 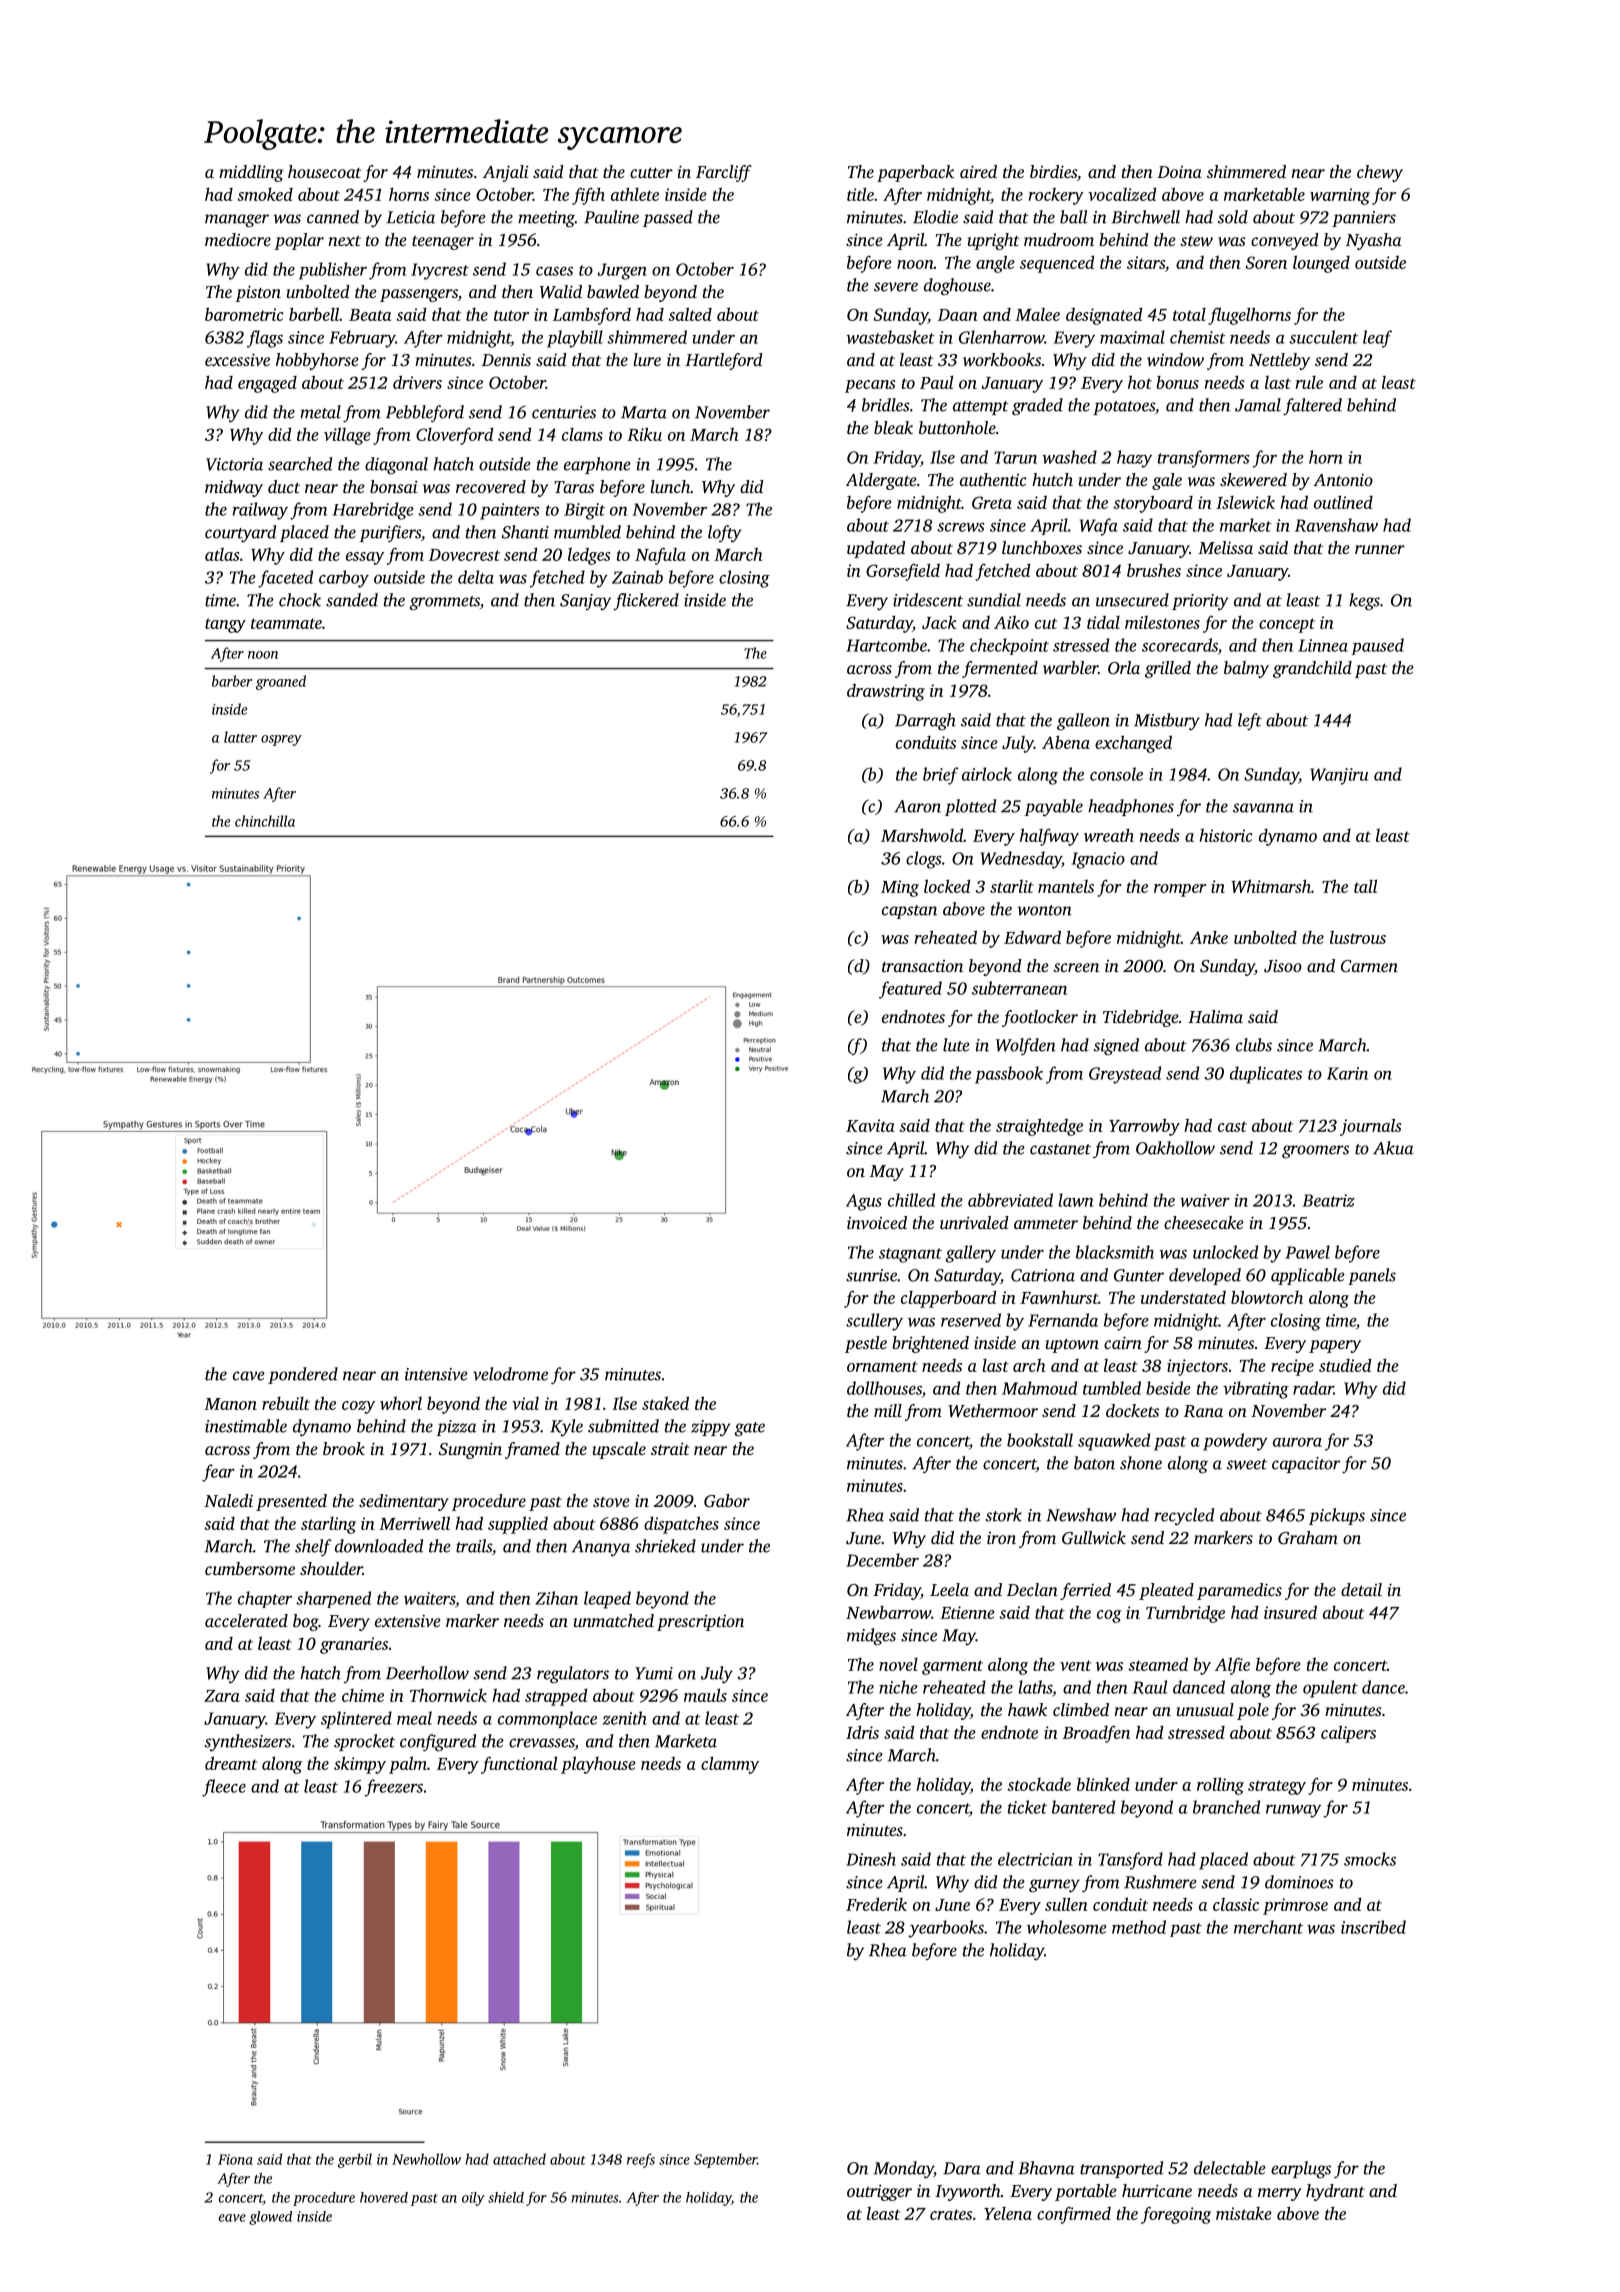 I want to click on zippy, so click(x=711, y=1428).
